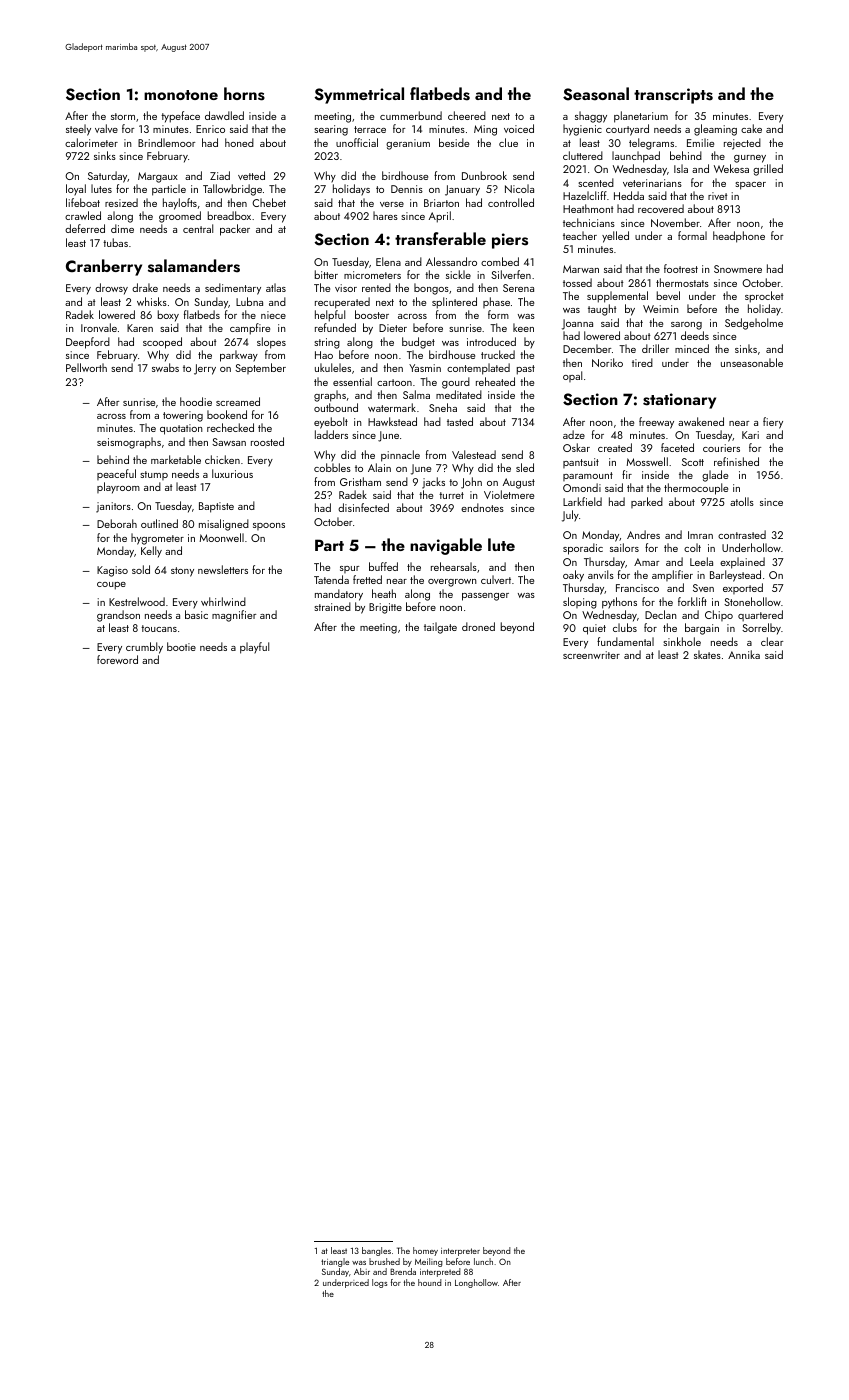 The height and width of the image is (1400, 849). Describe the element at coordinates (591, 655) in the image. I see `screenwriter` at that location.
